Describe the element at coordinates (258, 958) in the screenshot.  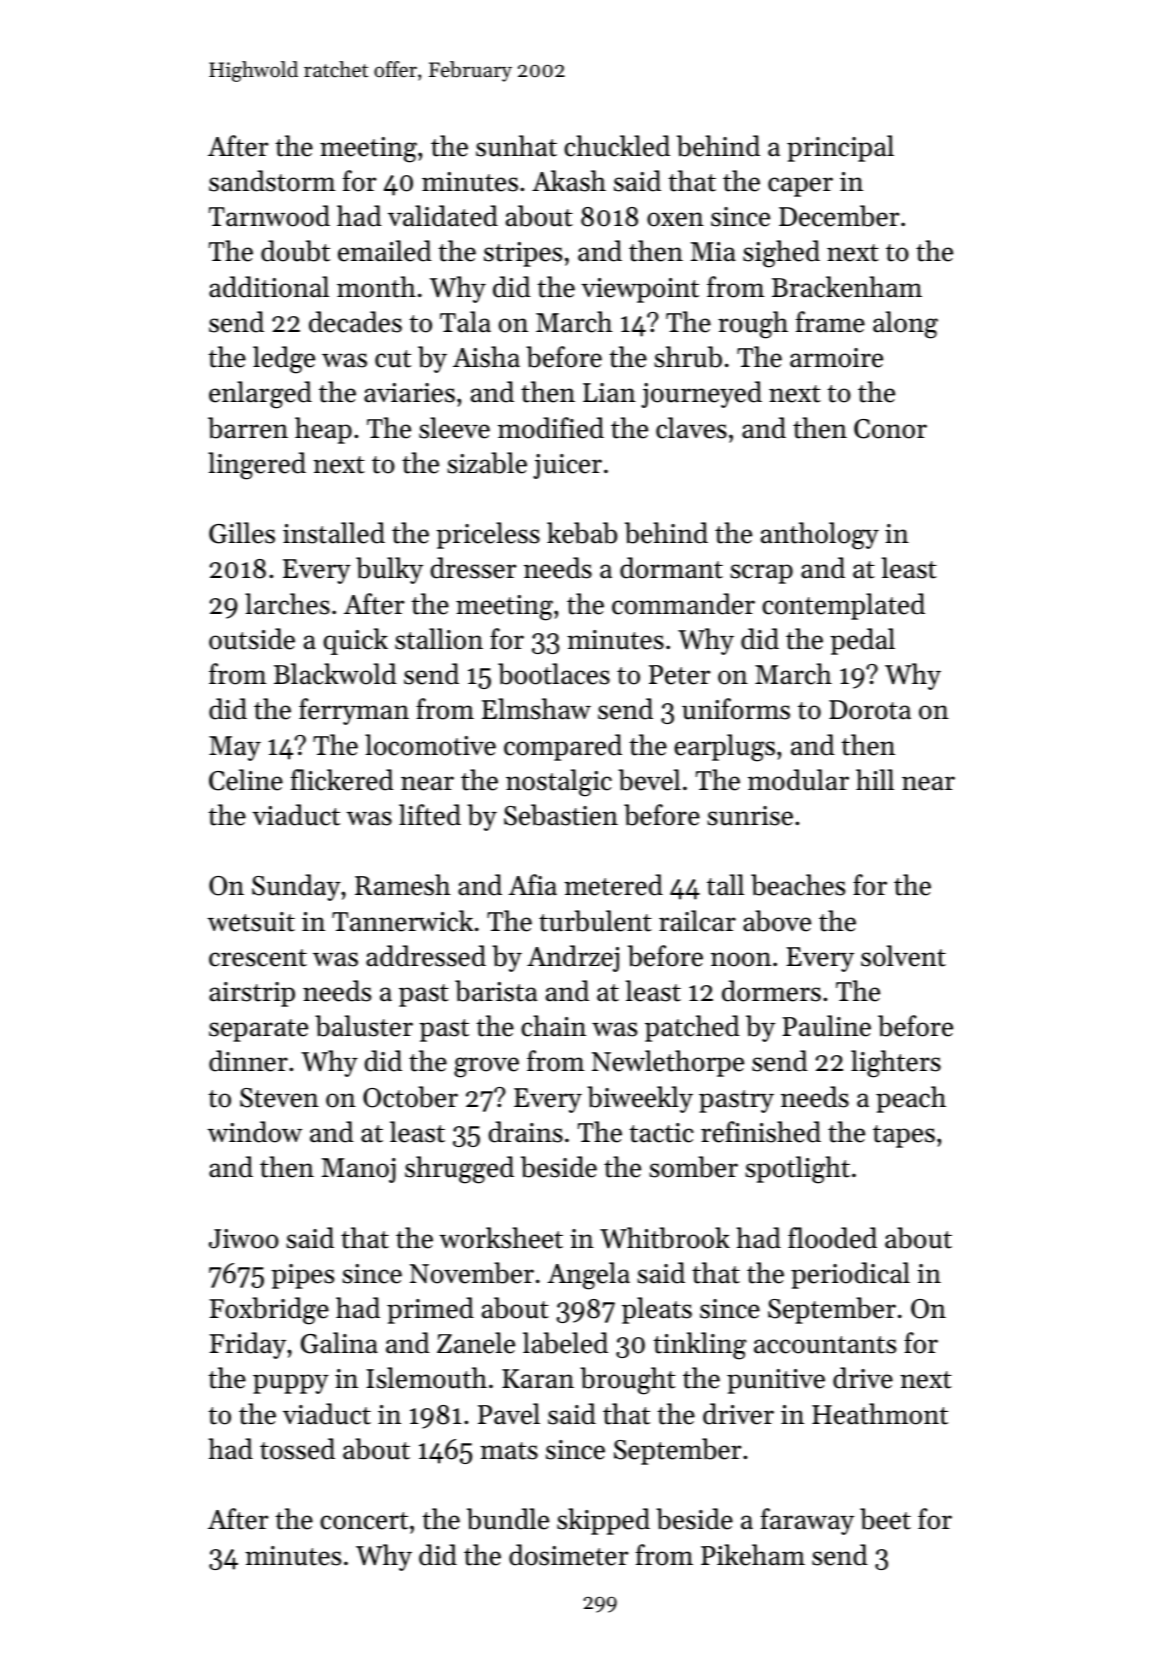
I see `crescent` at that location.
